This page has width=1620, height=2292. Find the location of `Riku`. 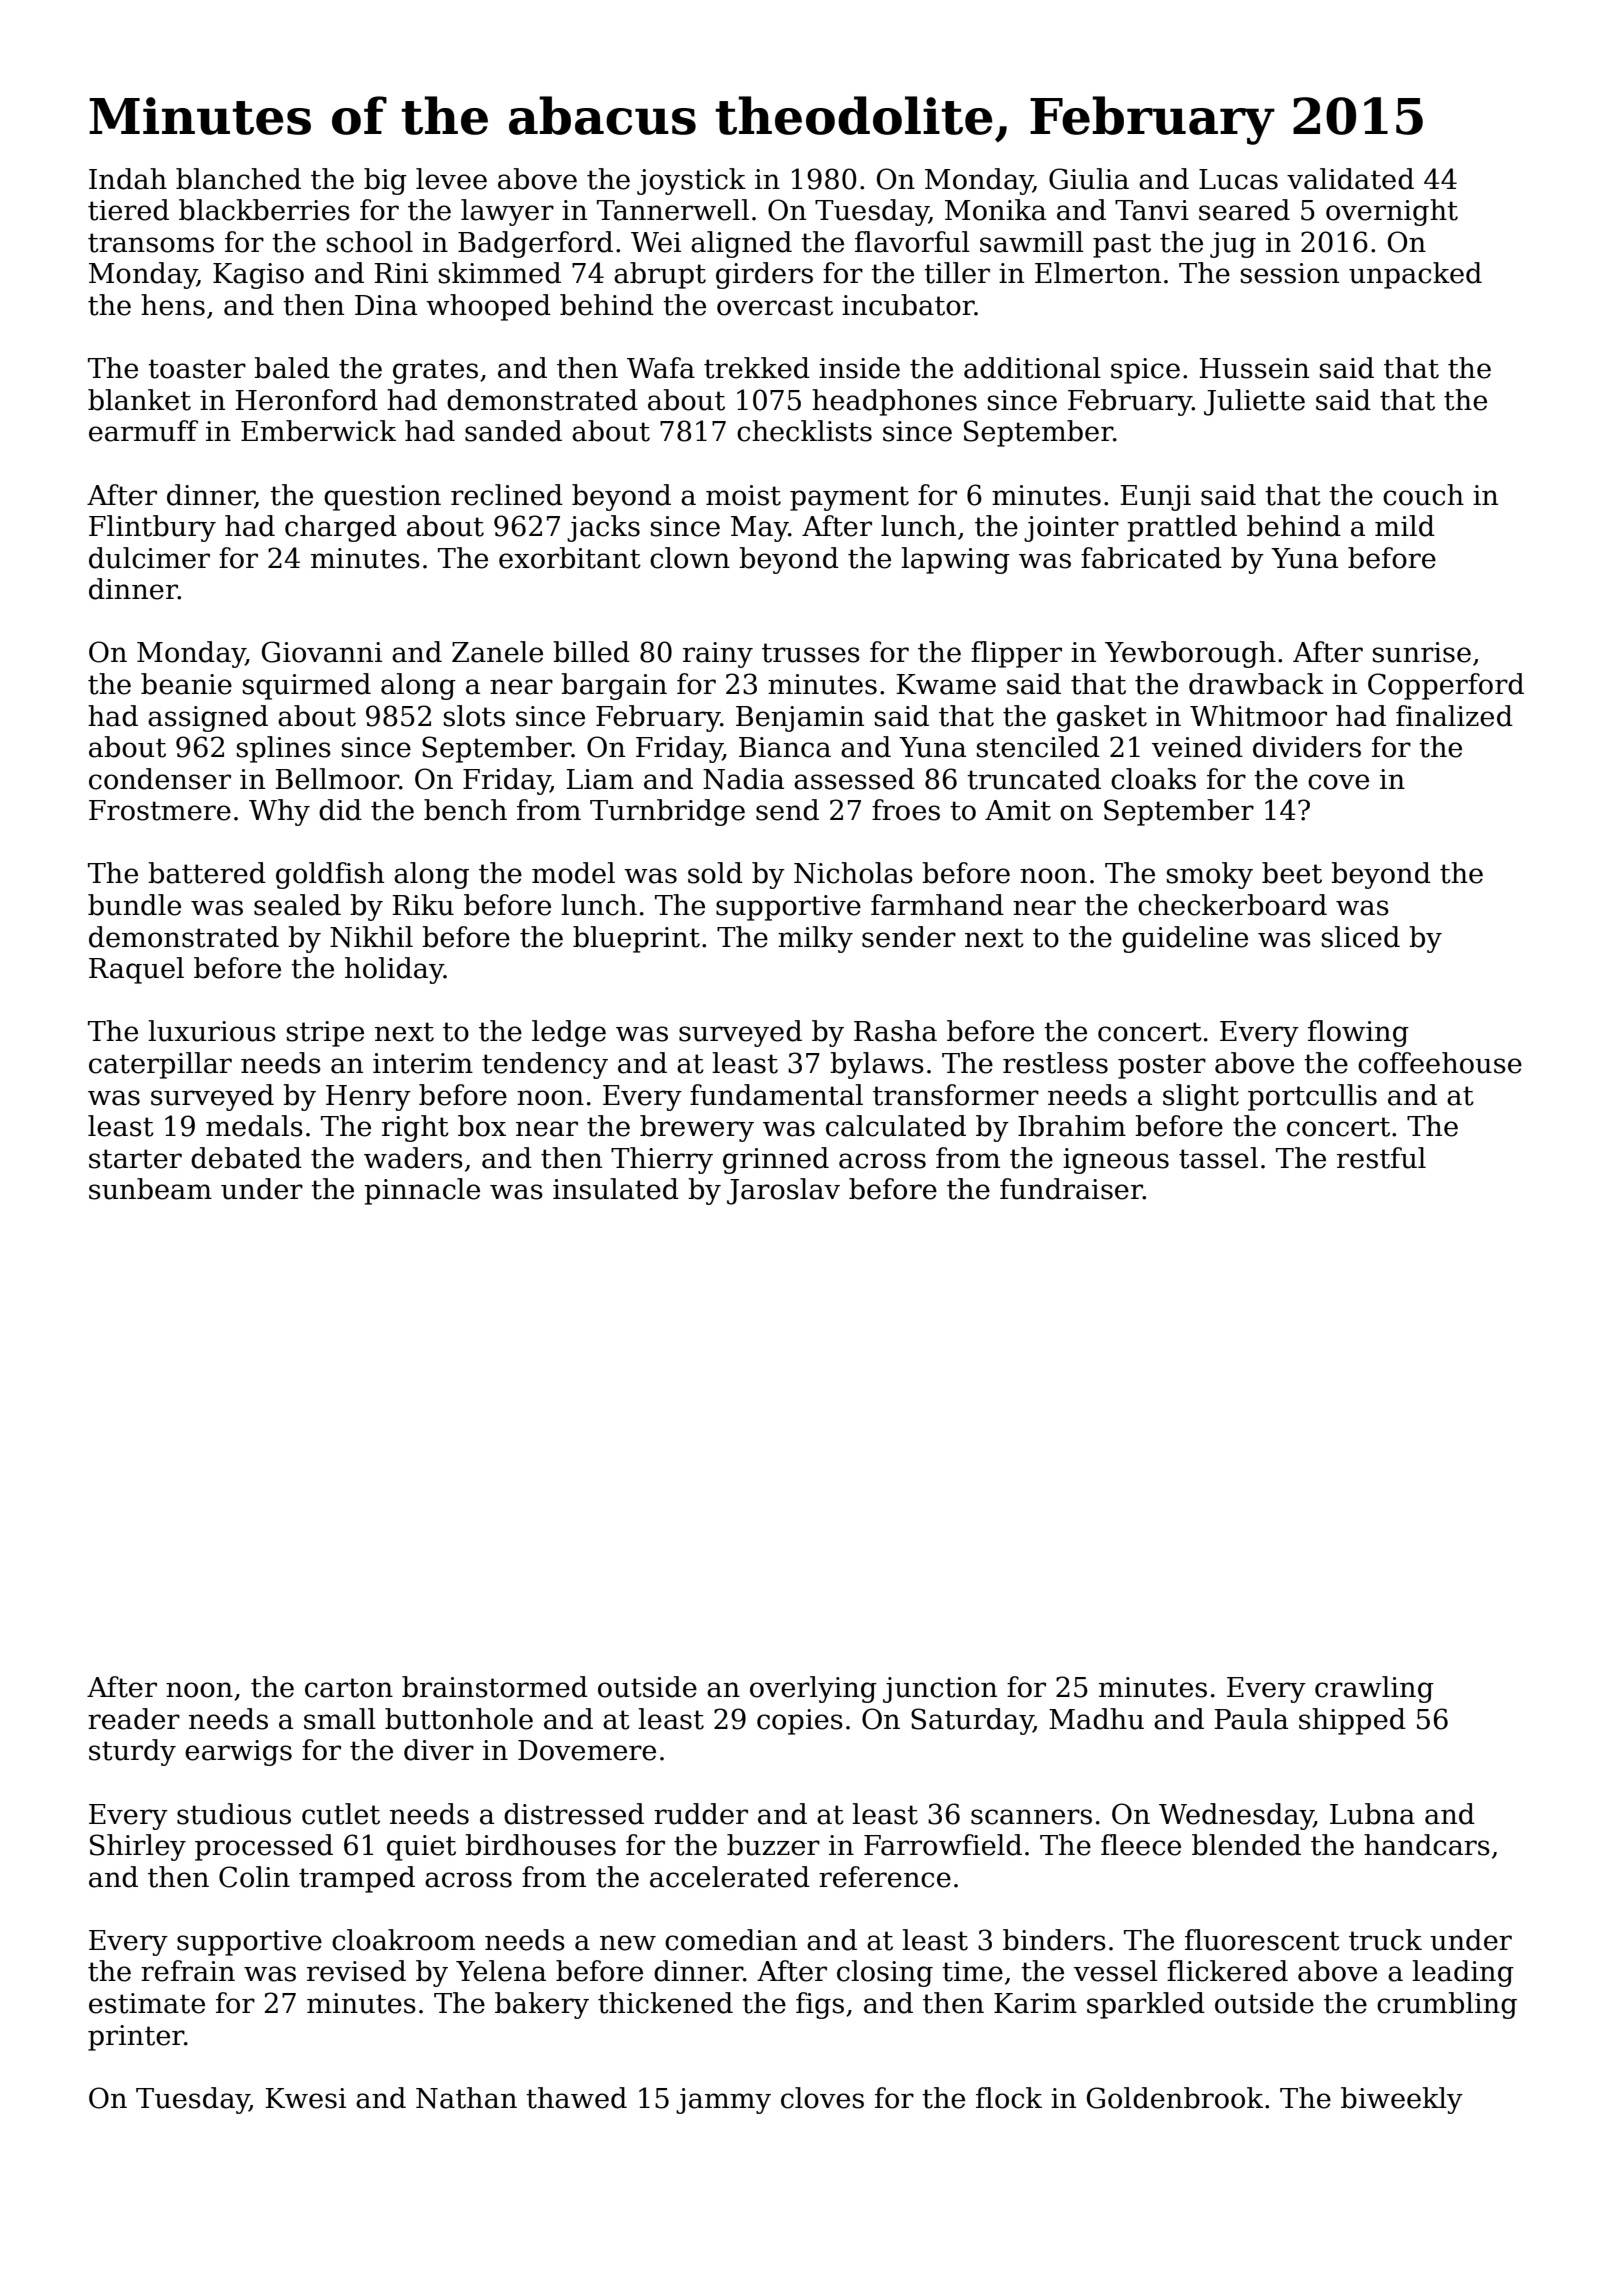

Riku is located at coordinates (423, 905).
